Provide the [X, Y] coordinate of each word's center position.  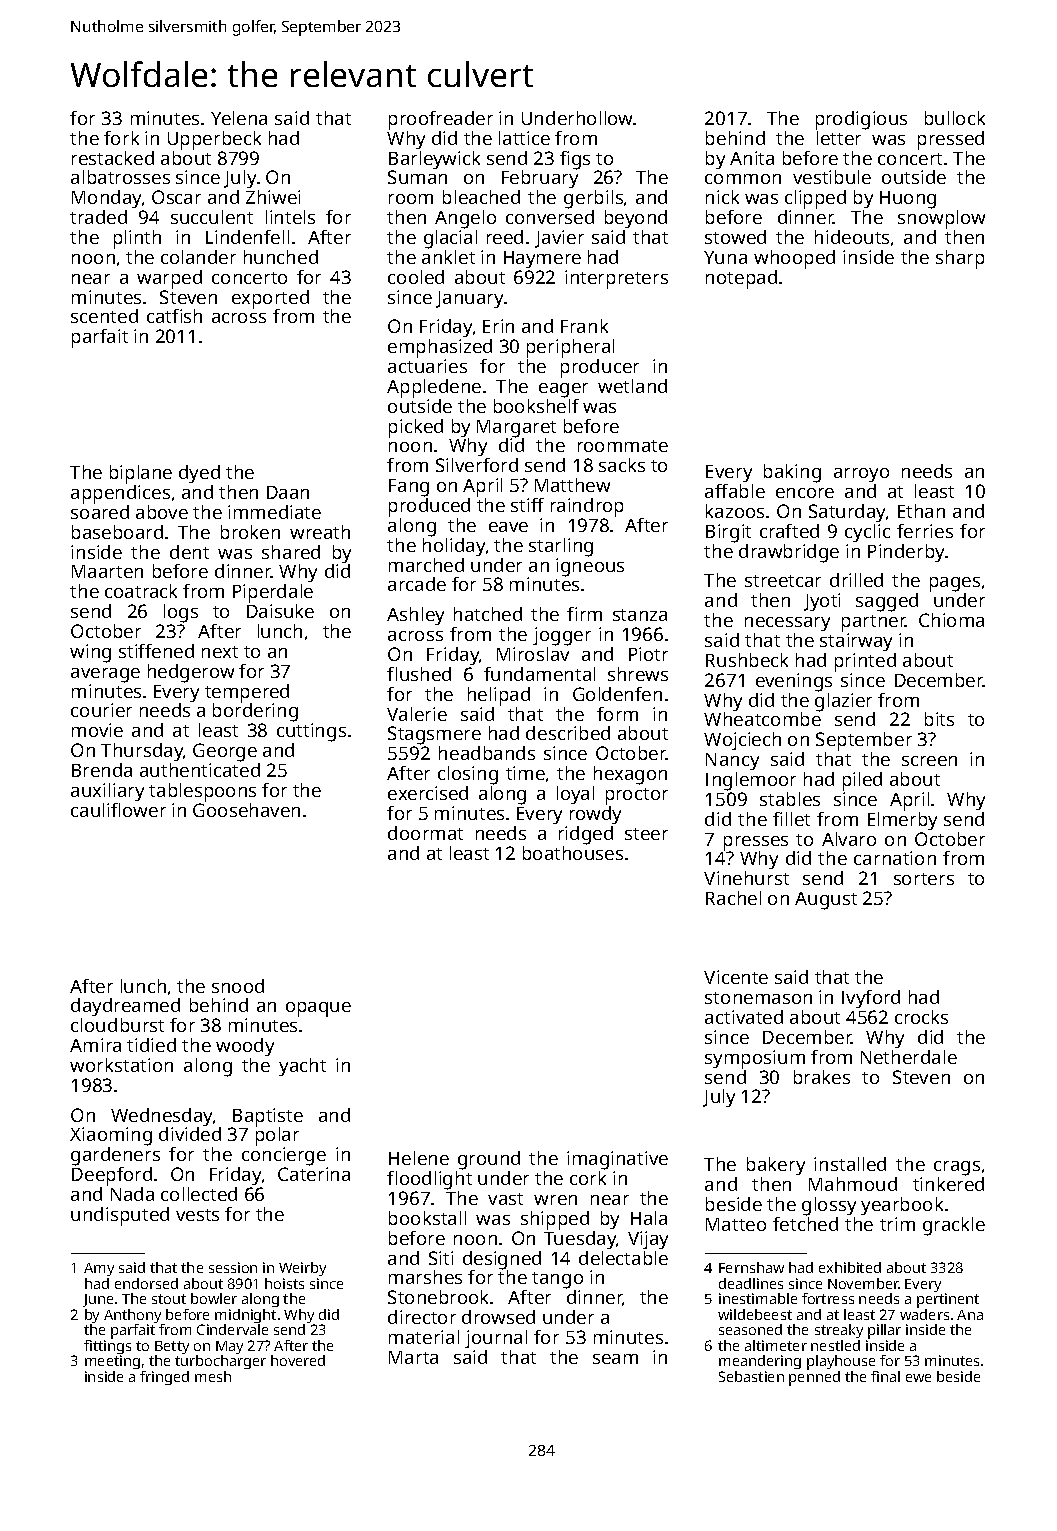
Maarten [107, 571]
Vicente [736, 977]
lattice [524, 138]
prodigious [861, 120]
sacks [622, 465]
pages [955, 584]
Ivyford [871, 999]
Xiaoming [111, 1136]
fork [121, 138]
